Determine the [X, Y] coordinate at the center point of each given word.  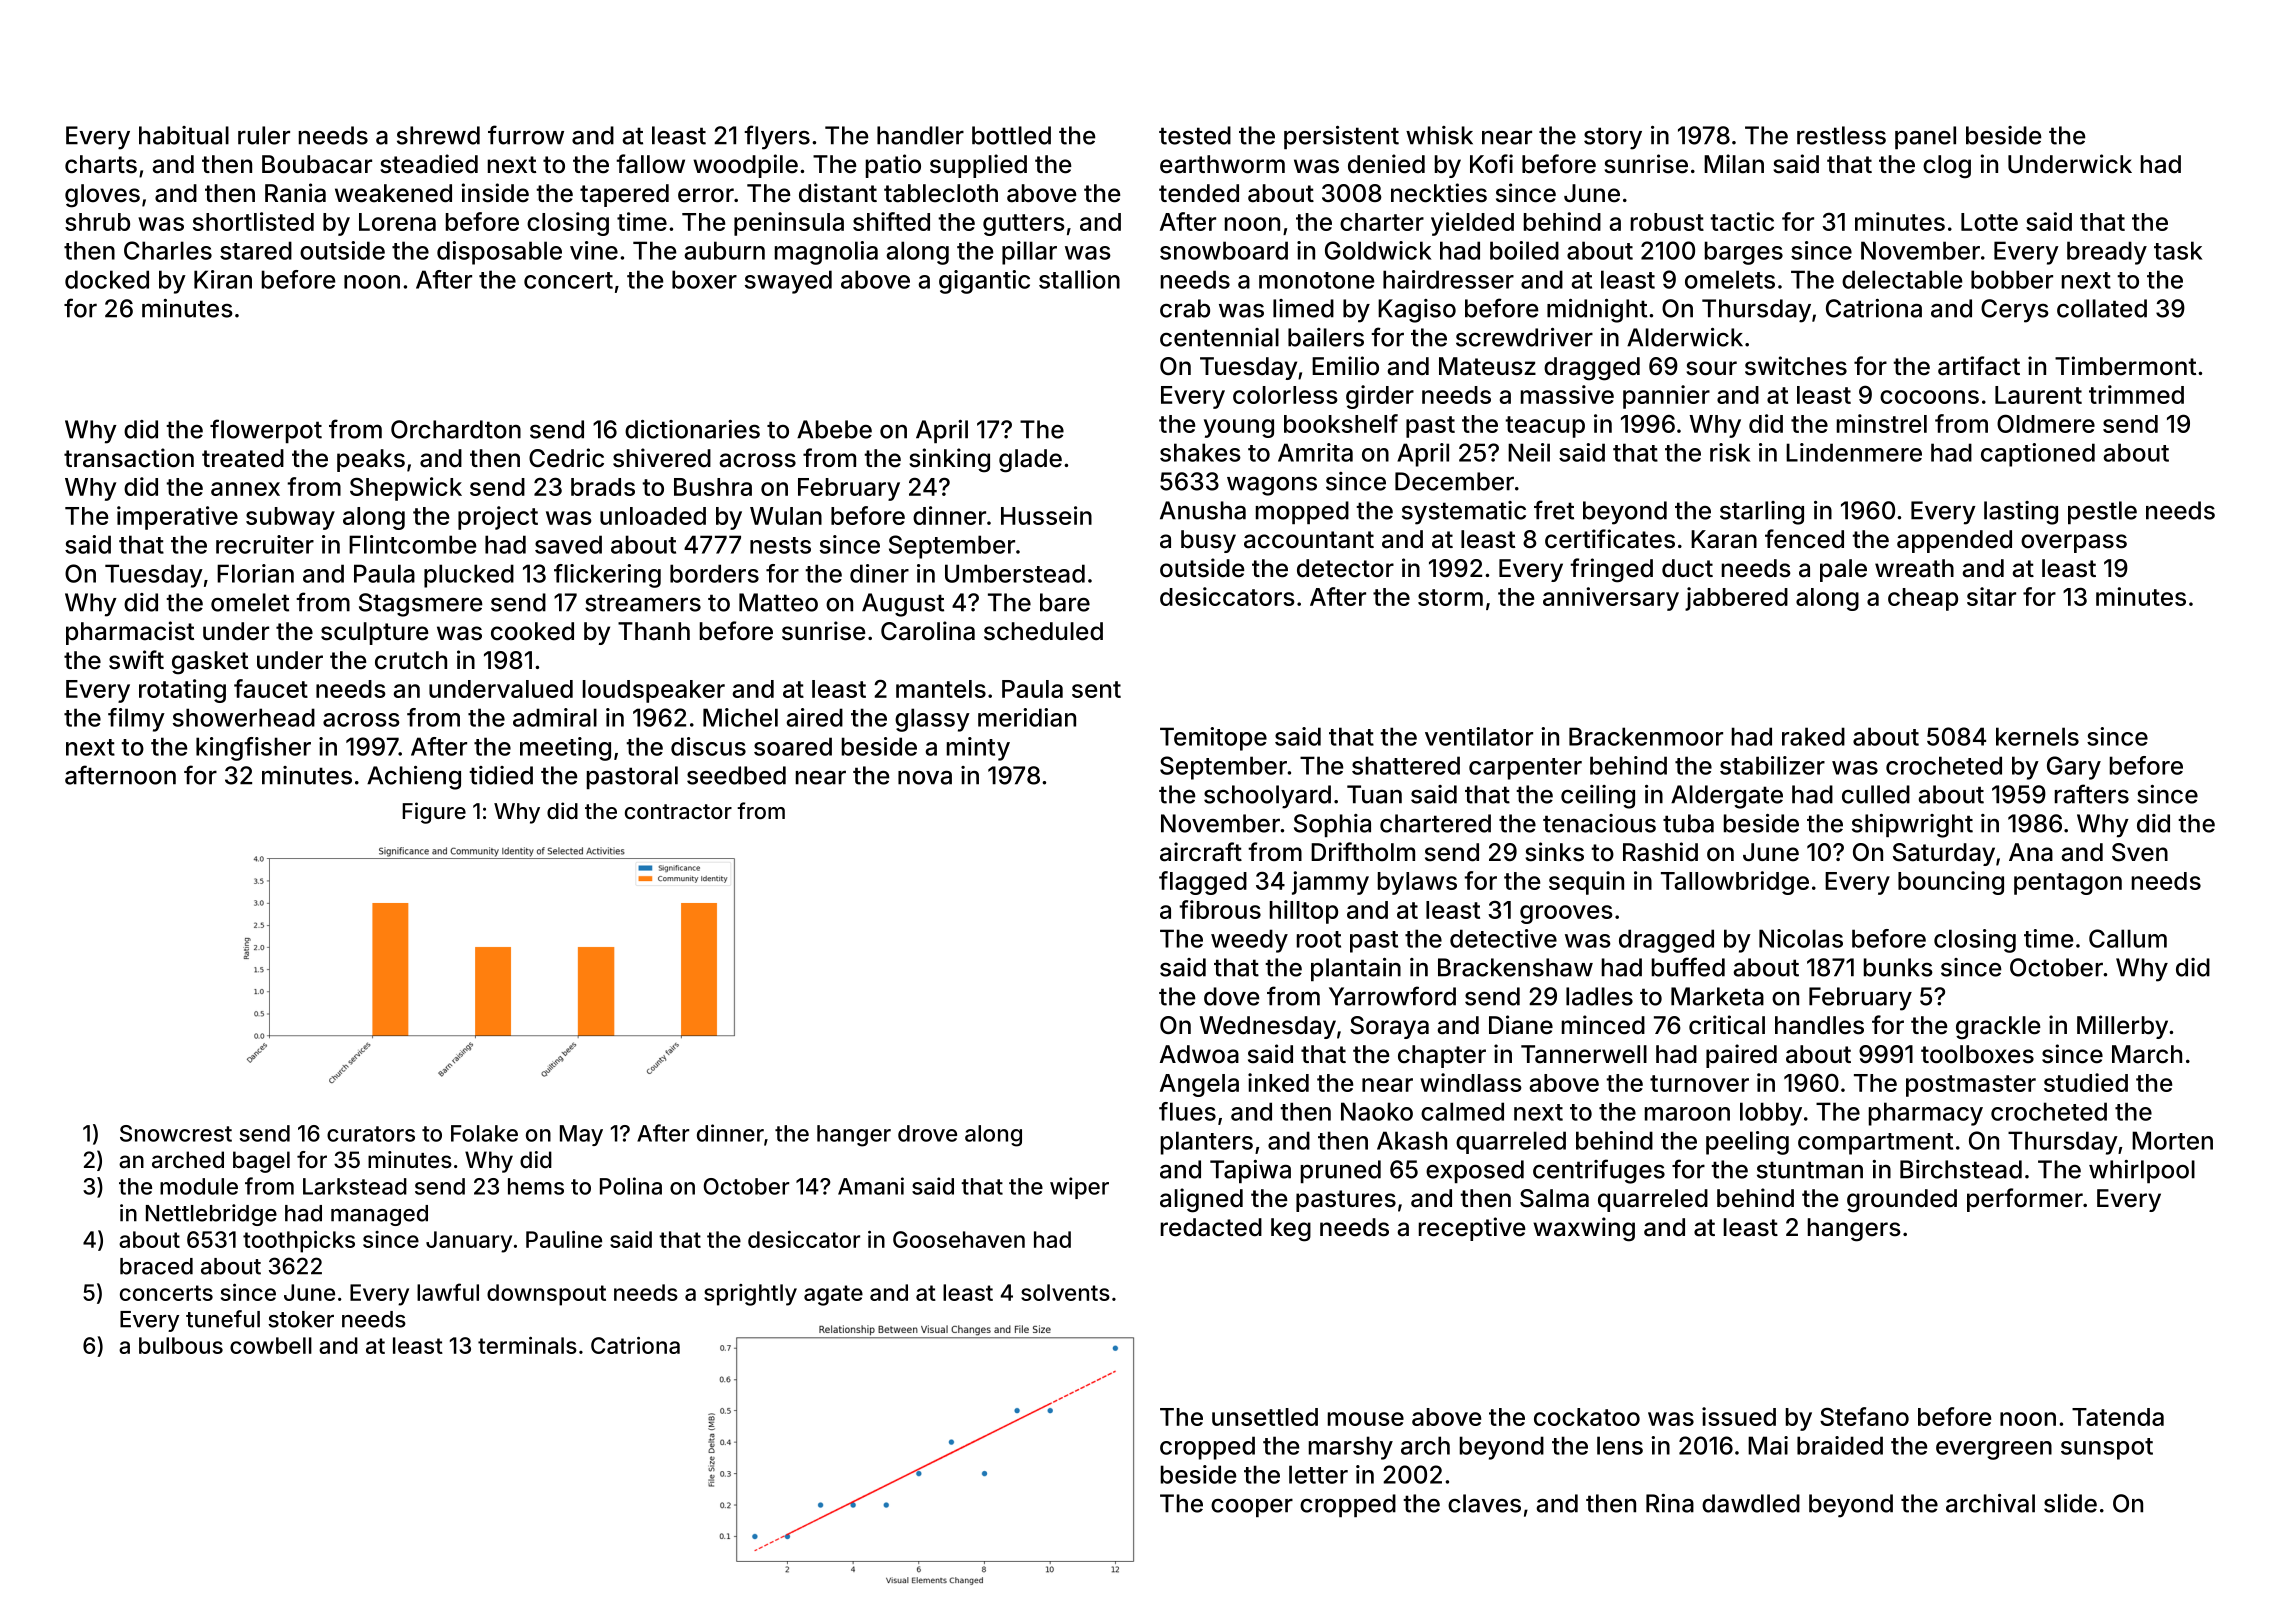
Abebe [834, 429]
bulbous [181, 1345]
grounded [1902, 1201]
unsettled [1265, 1417]
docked [107, 279]
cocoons [1929, 397]
